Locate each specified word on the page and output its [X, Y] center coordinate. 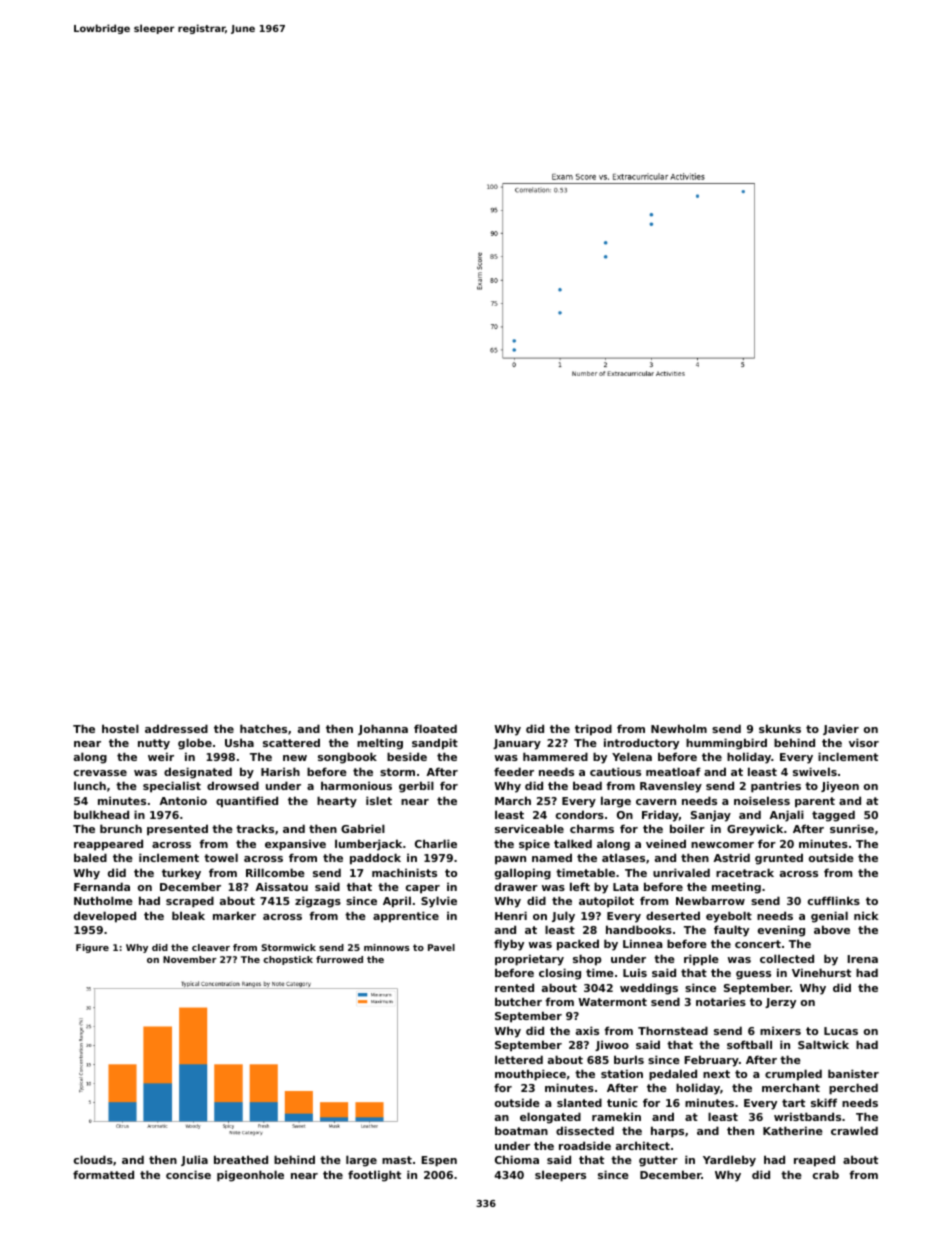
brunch [121, 828]
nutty [154, 744]
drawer [516, 886]
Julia [194, 1160]
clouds [93, 1159]
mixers [780, 1030]
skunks [780, 728]
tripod [593, 730]
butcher [518, 1001]
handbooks [639, 929]
